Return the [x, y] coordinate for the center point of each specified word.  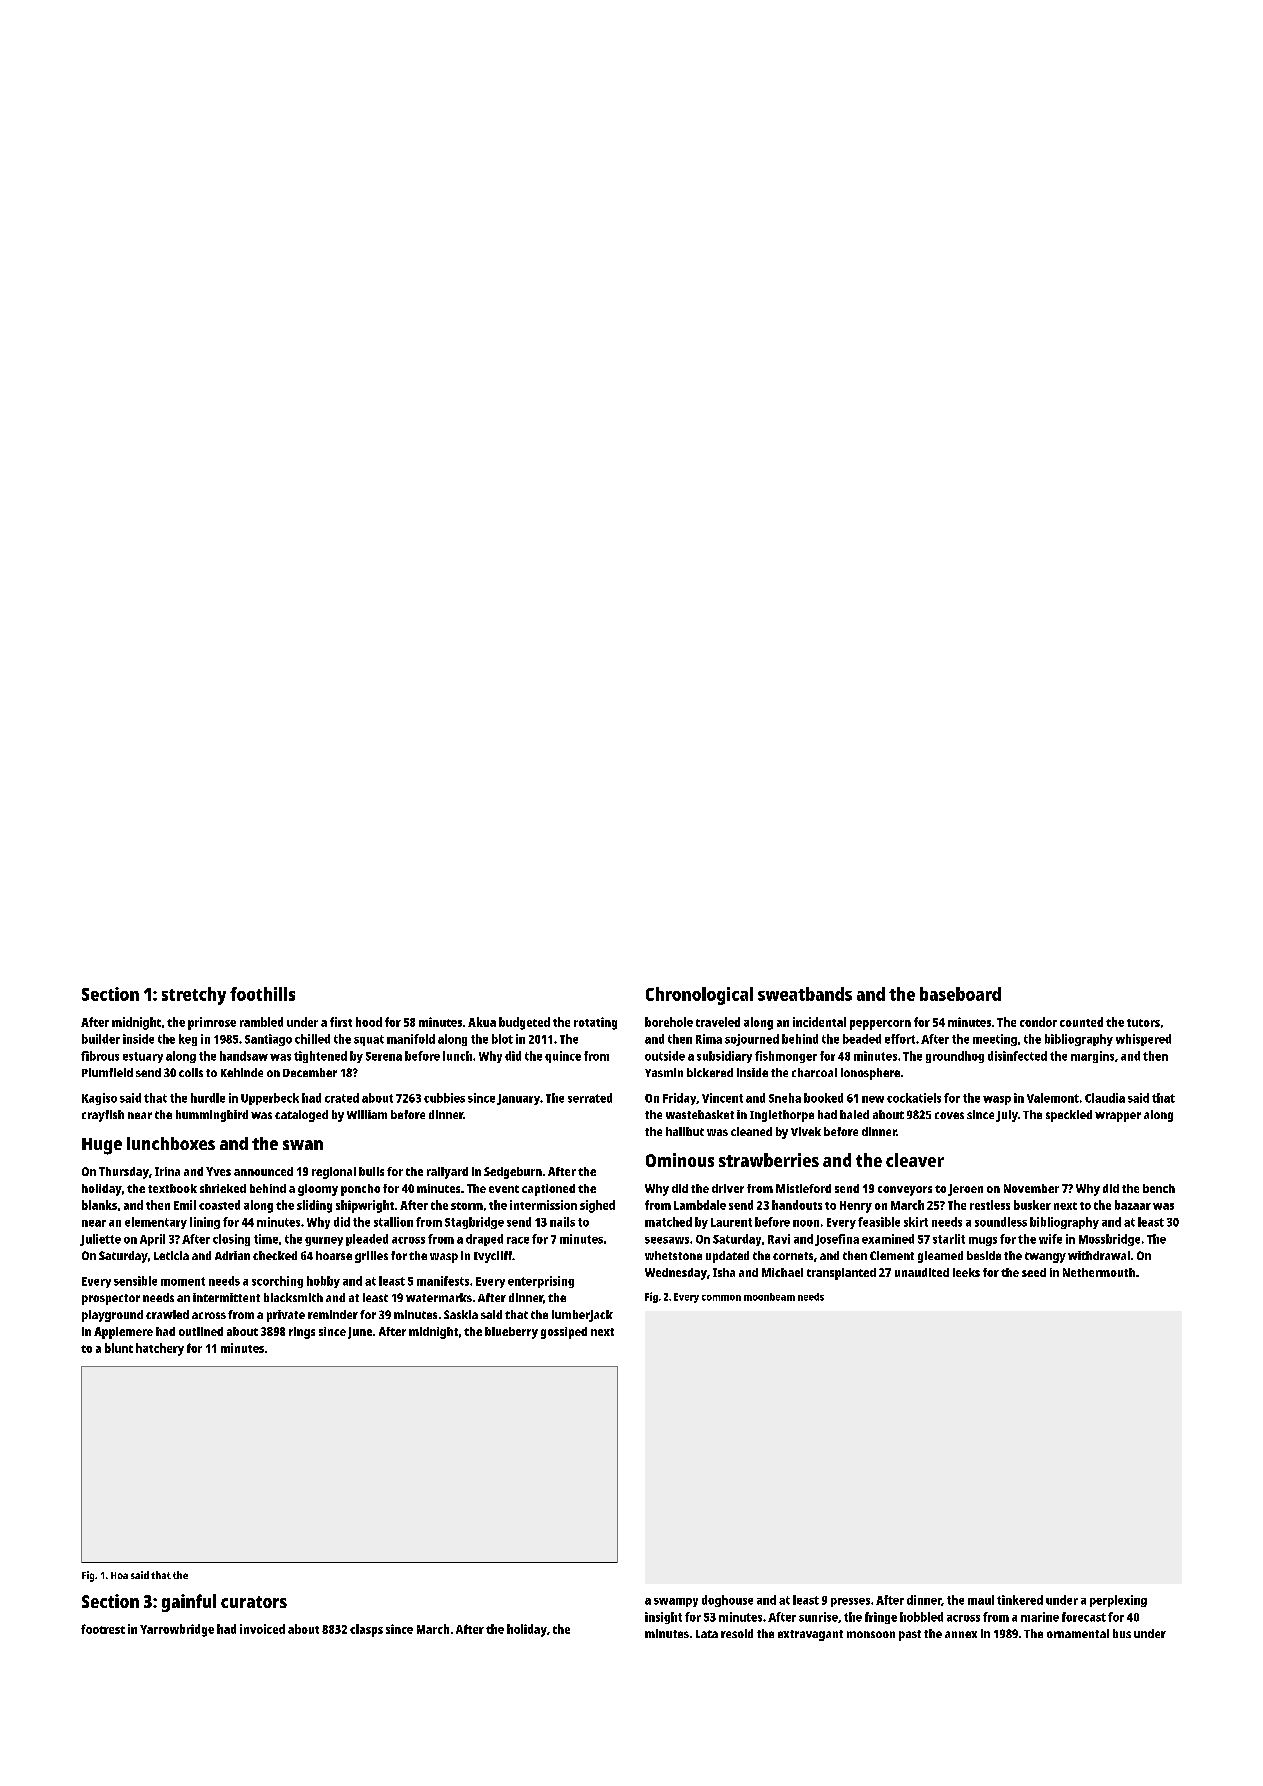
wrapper [1118, 1117]
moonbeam [769, 1297]
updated [727, 1257]
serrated [590, 1098]
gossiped [564, 1333]
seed [1034, 1272]
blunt [119, 1348]
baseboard [960, 994]
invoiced [262, 1629]
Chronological [699, 996]
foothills [262, 994]
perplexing [1118, 1601]
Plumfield [107, 1072]
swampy [676, 1602]
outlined [201, 1331]
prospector [111, 1299]
